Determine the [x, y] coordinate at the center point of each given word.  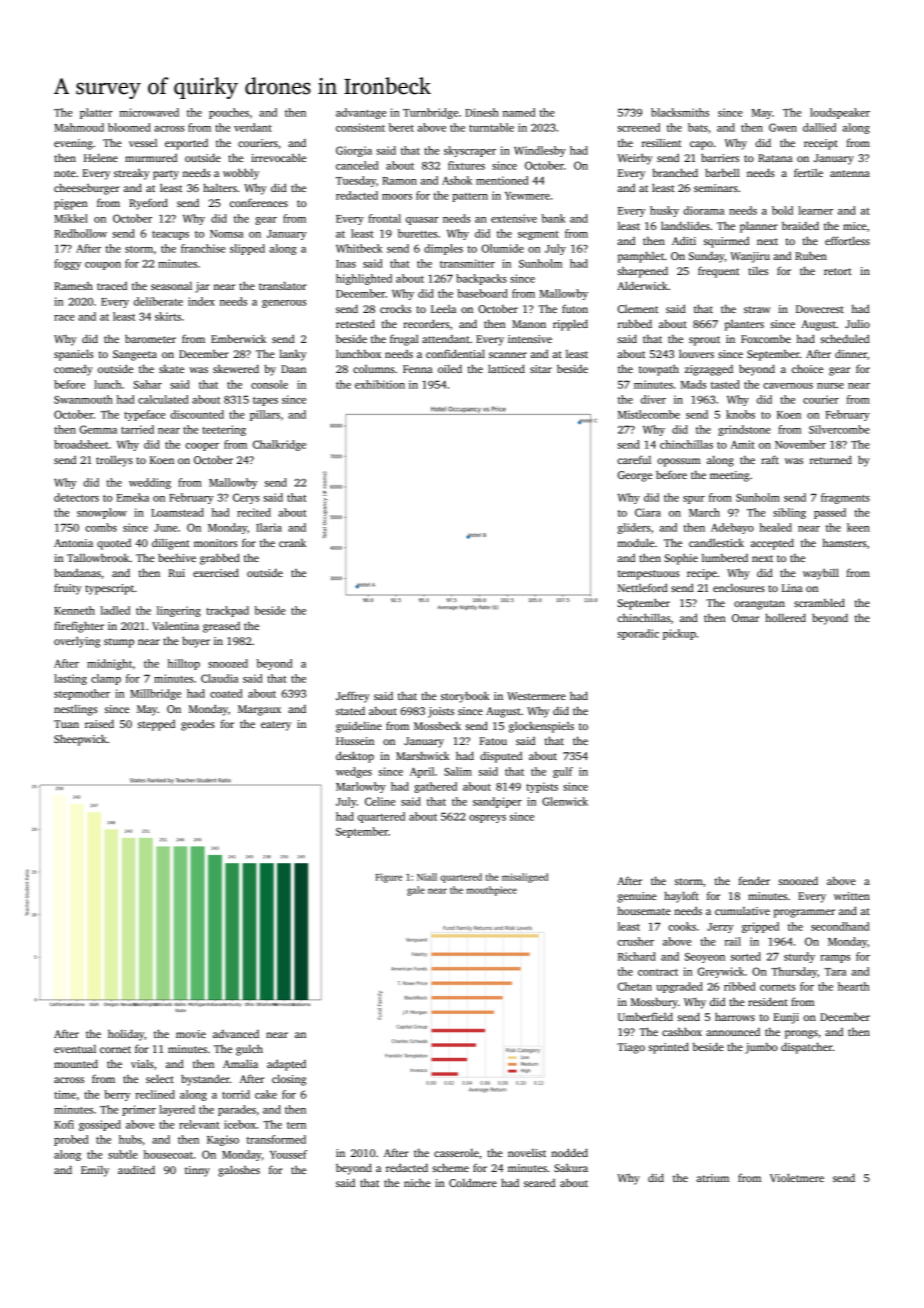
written [852, 896]
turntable [491, 127]
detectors [76, 497]
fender [754, 880]
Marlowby [361, 787]
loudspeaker [840, 113]
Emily [95, 1171]
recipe [702, 574]
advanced [236, 1034]
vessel [143, 143]
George [635, 476]
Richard [637, 956]
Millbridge [155, 694]
